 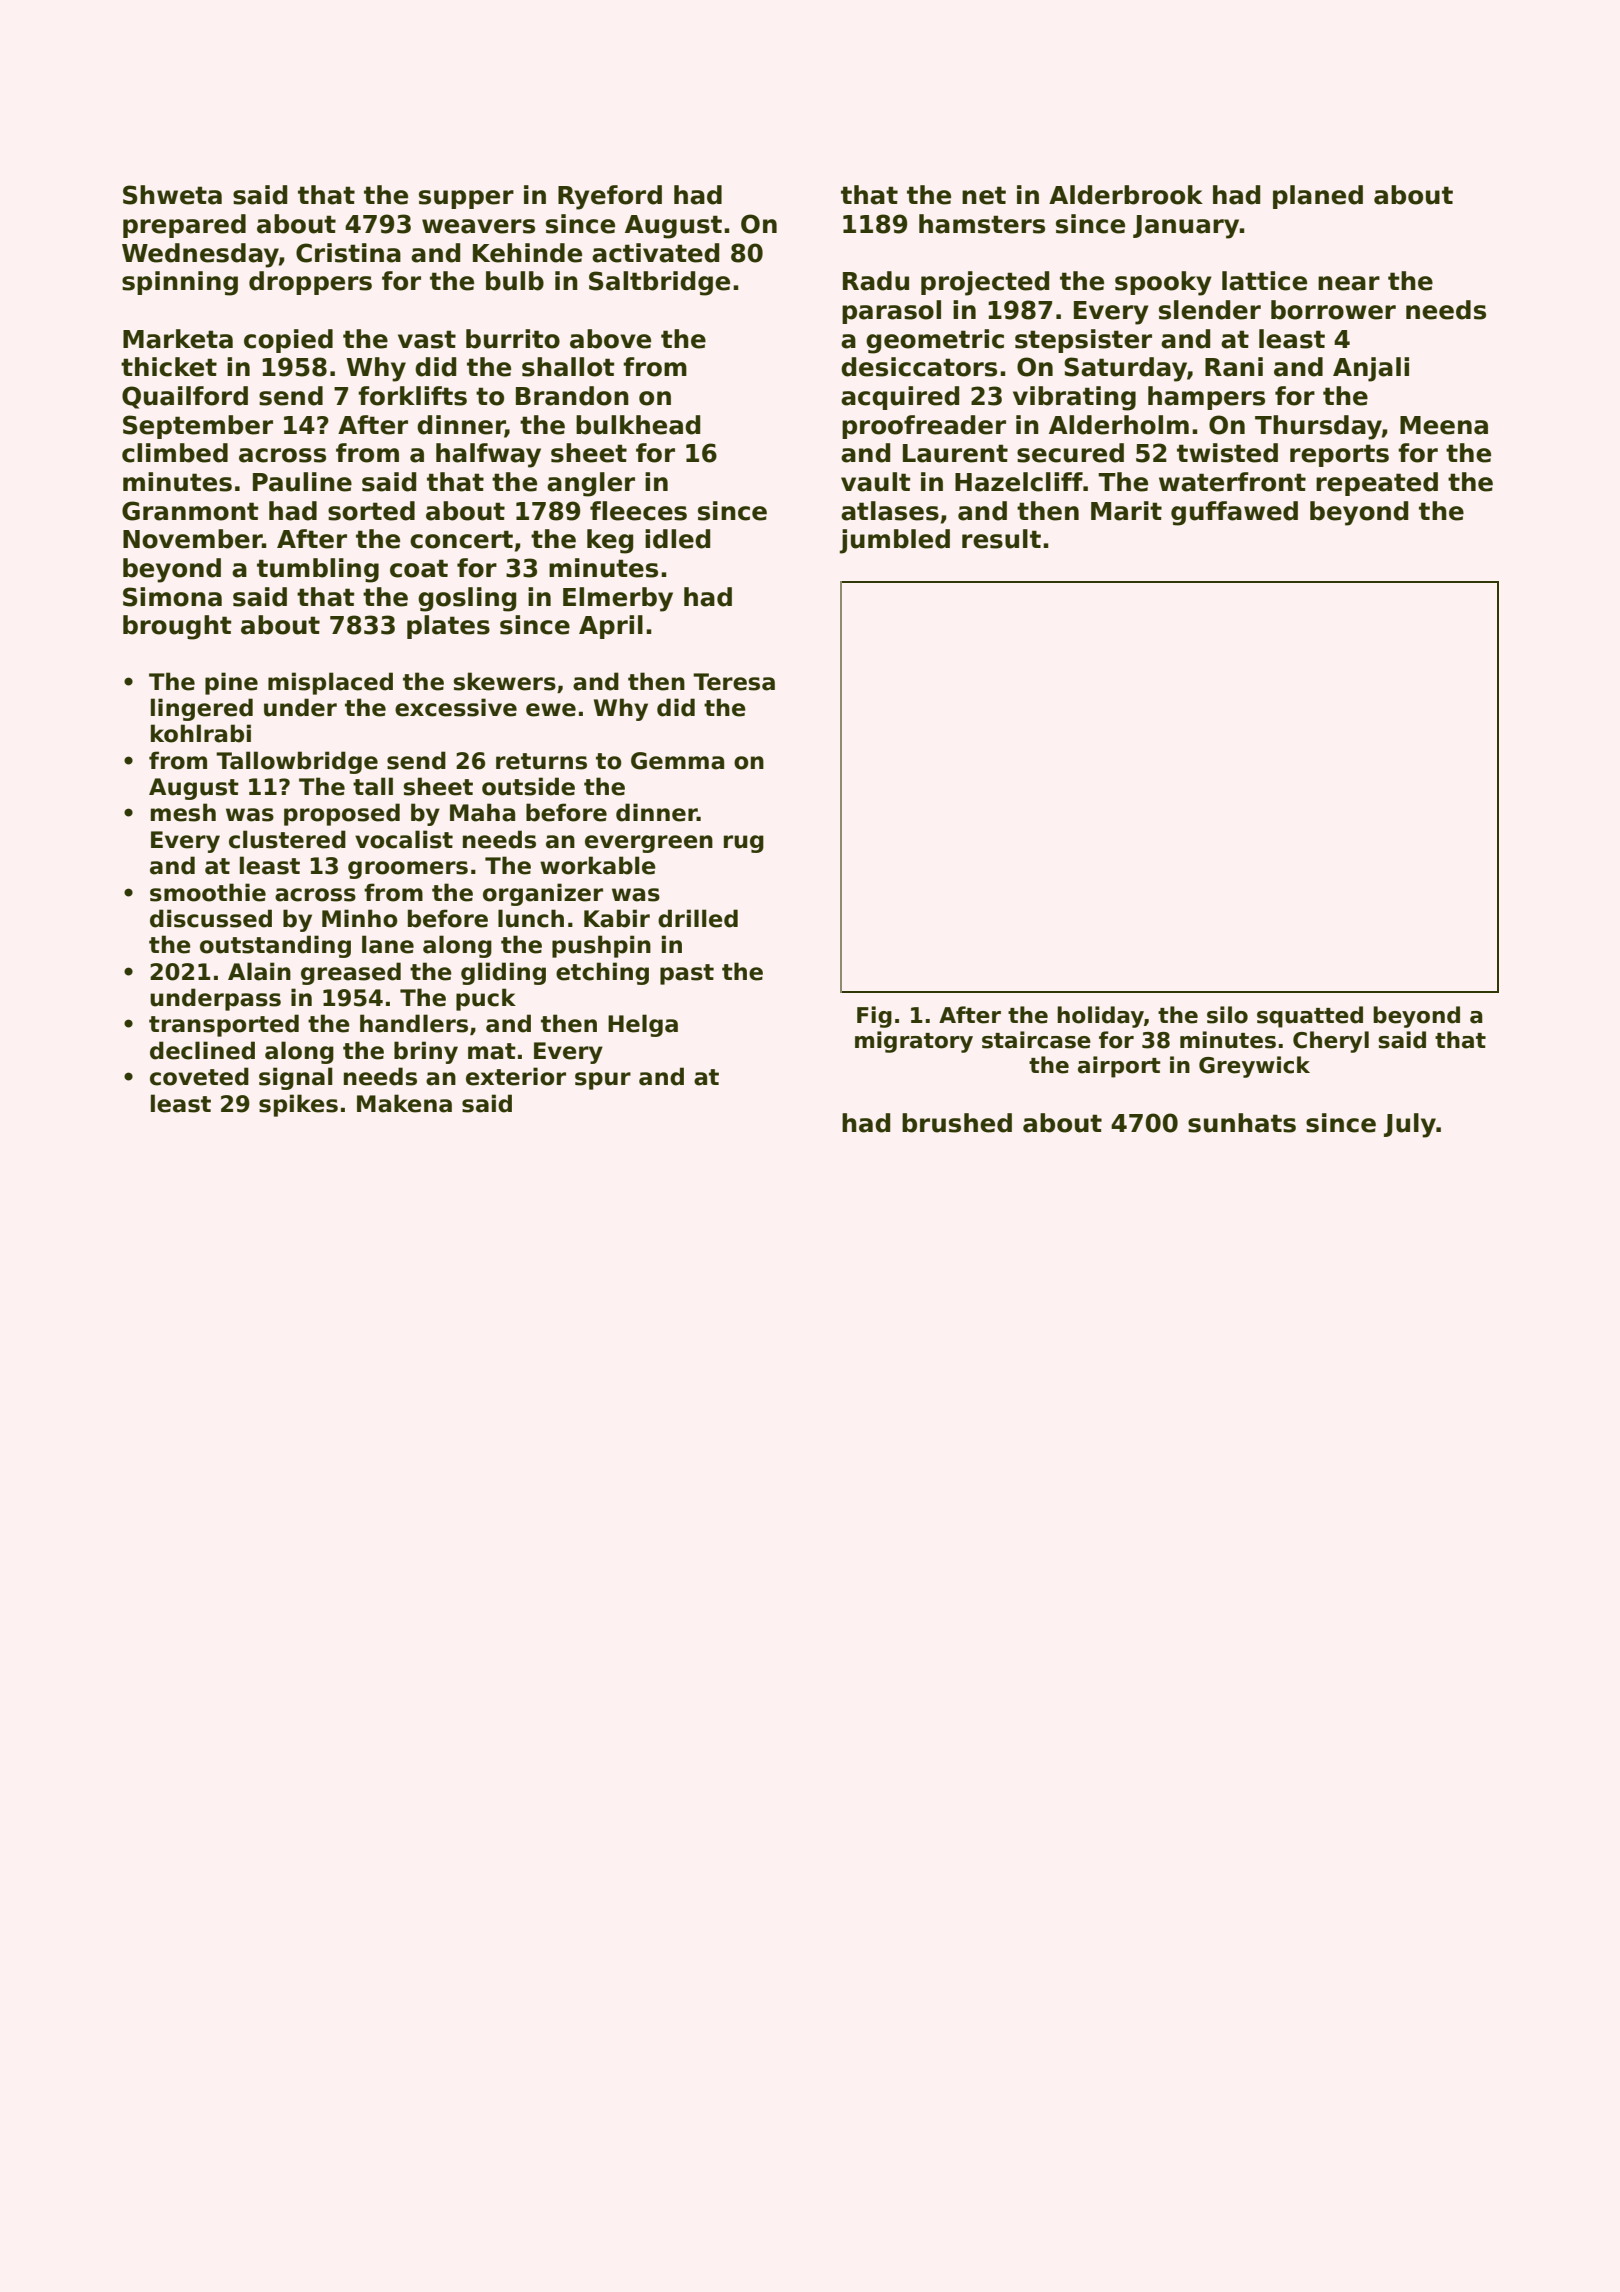 What do you see at coordinates (298, 1105) in the screenshot?
I see `spikes` at bounding box center [298, 1105].
